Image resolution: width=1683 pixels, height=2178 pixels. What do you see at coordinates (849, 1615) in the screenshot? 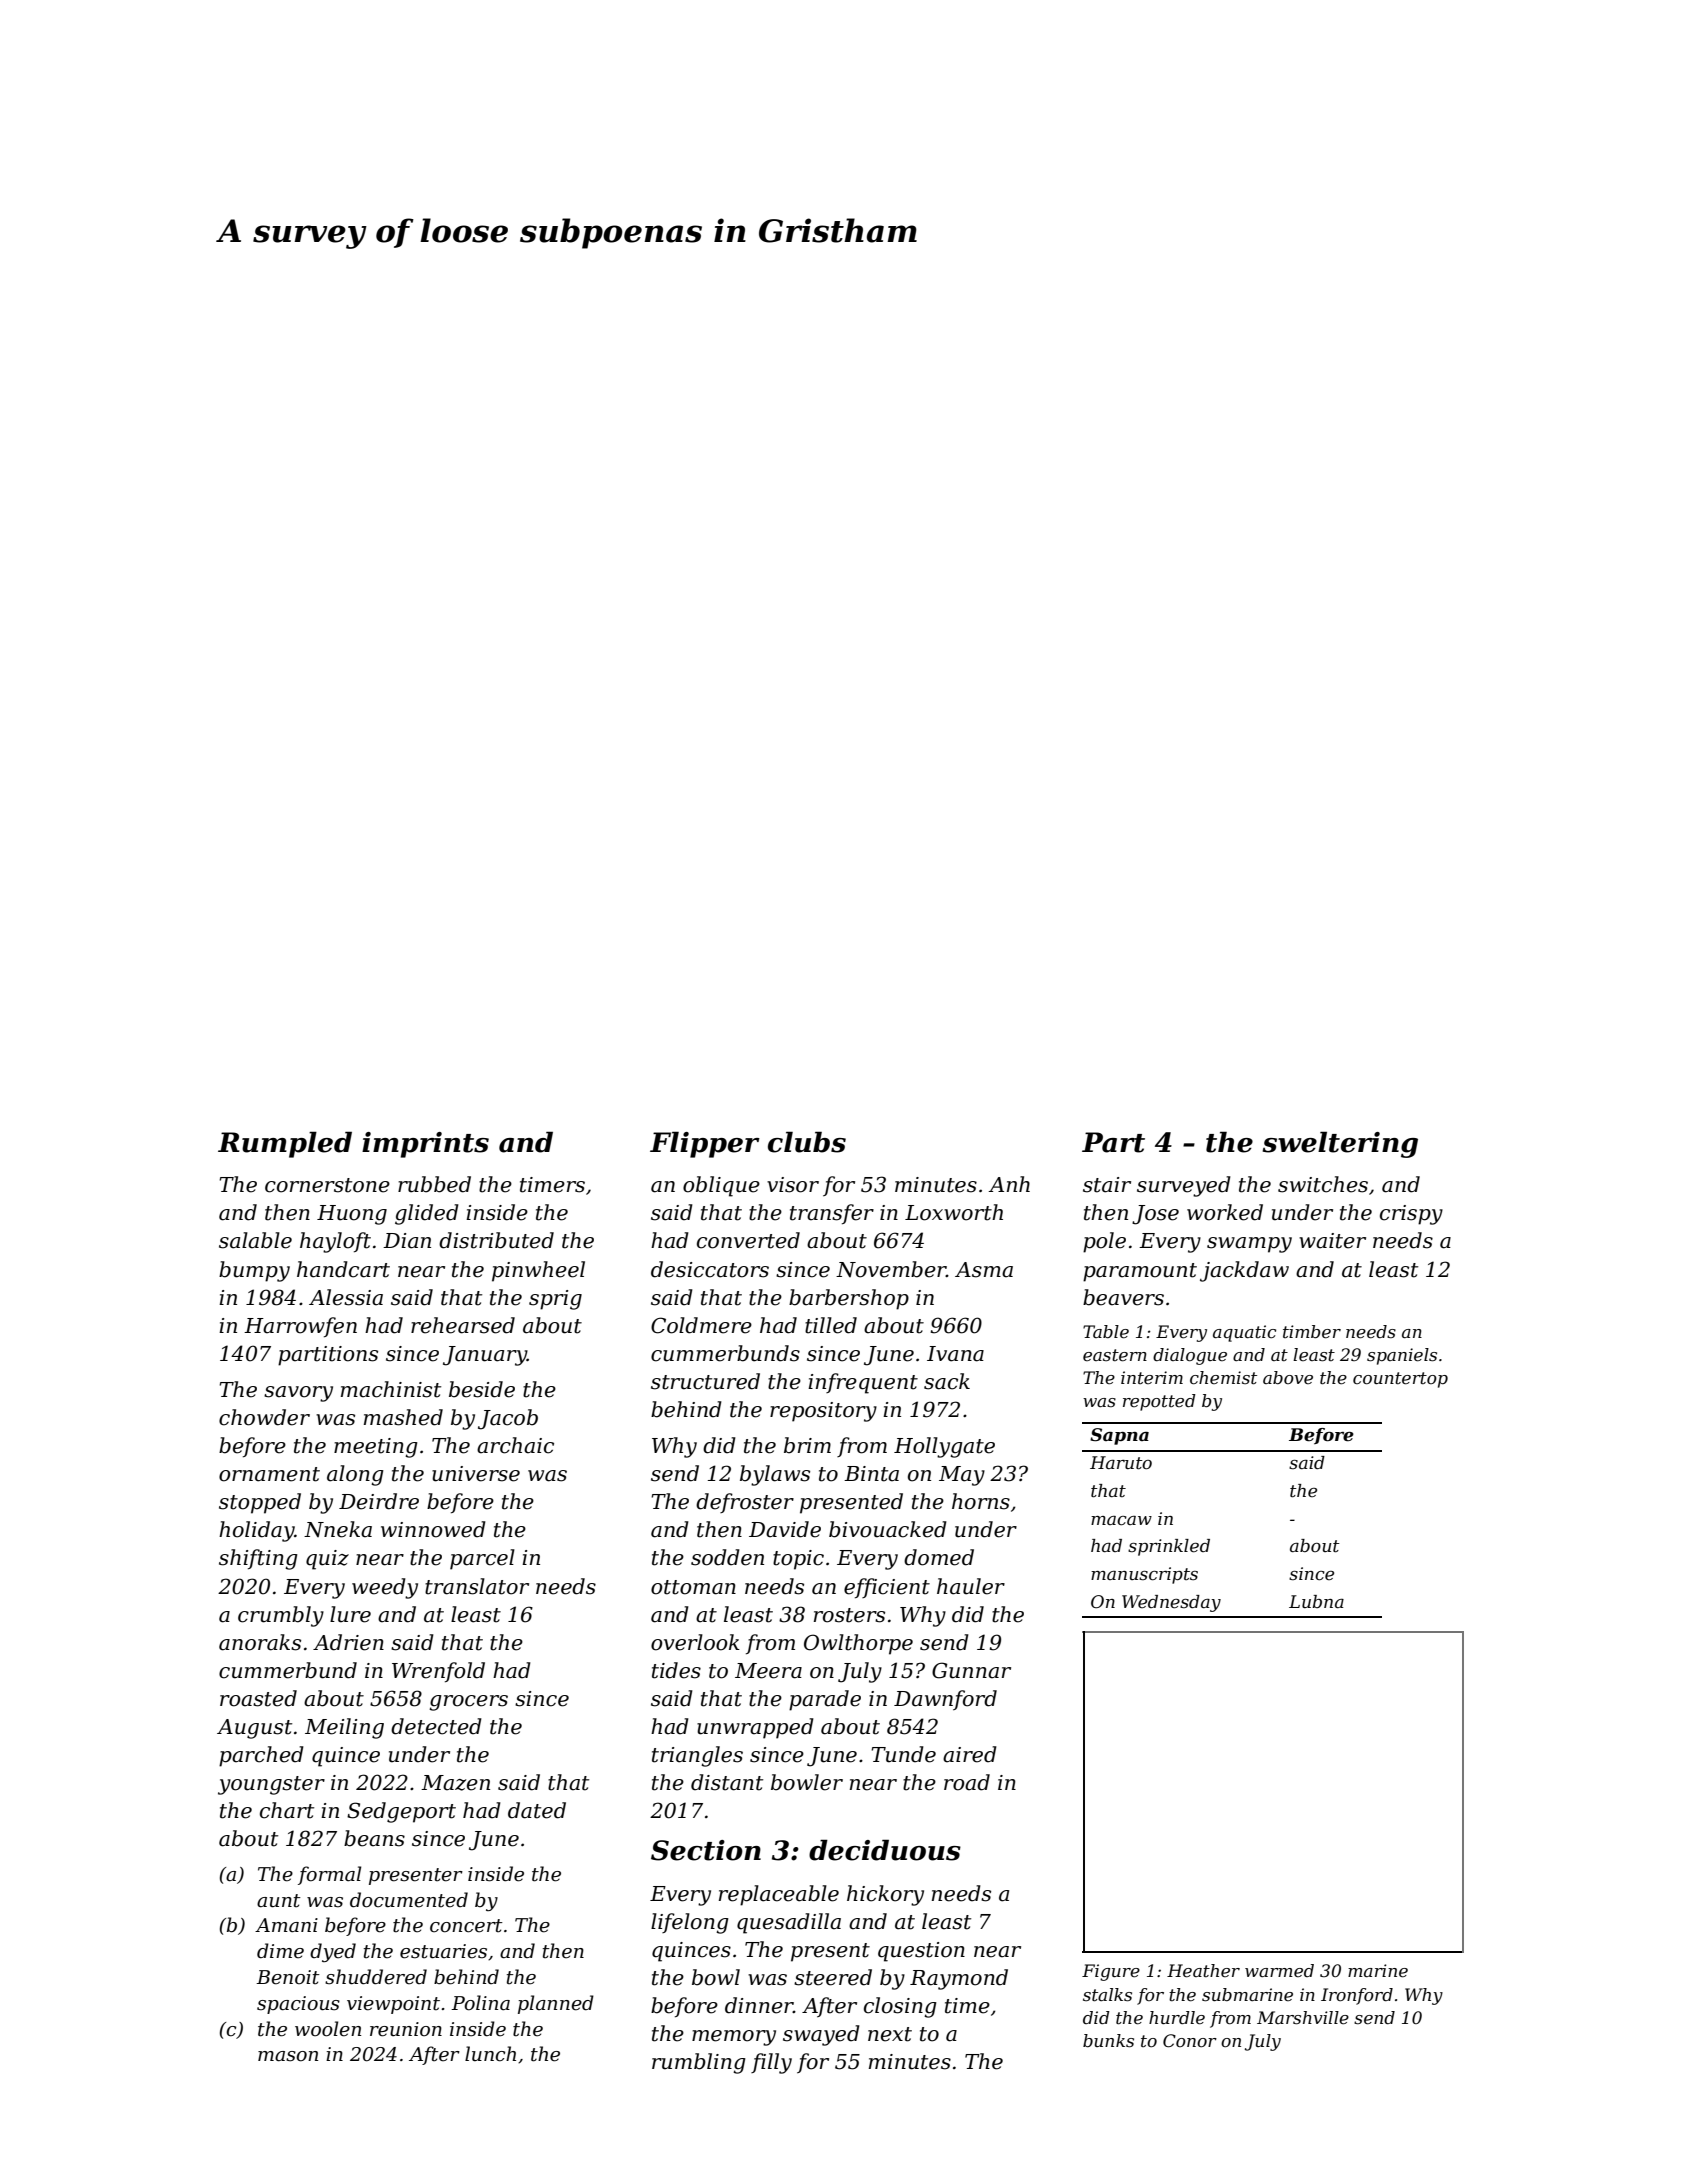
I see `rosters` at bounding box center [849, 1615].
